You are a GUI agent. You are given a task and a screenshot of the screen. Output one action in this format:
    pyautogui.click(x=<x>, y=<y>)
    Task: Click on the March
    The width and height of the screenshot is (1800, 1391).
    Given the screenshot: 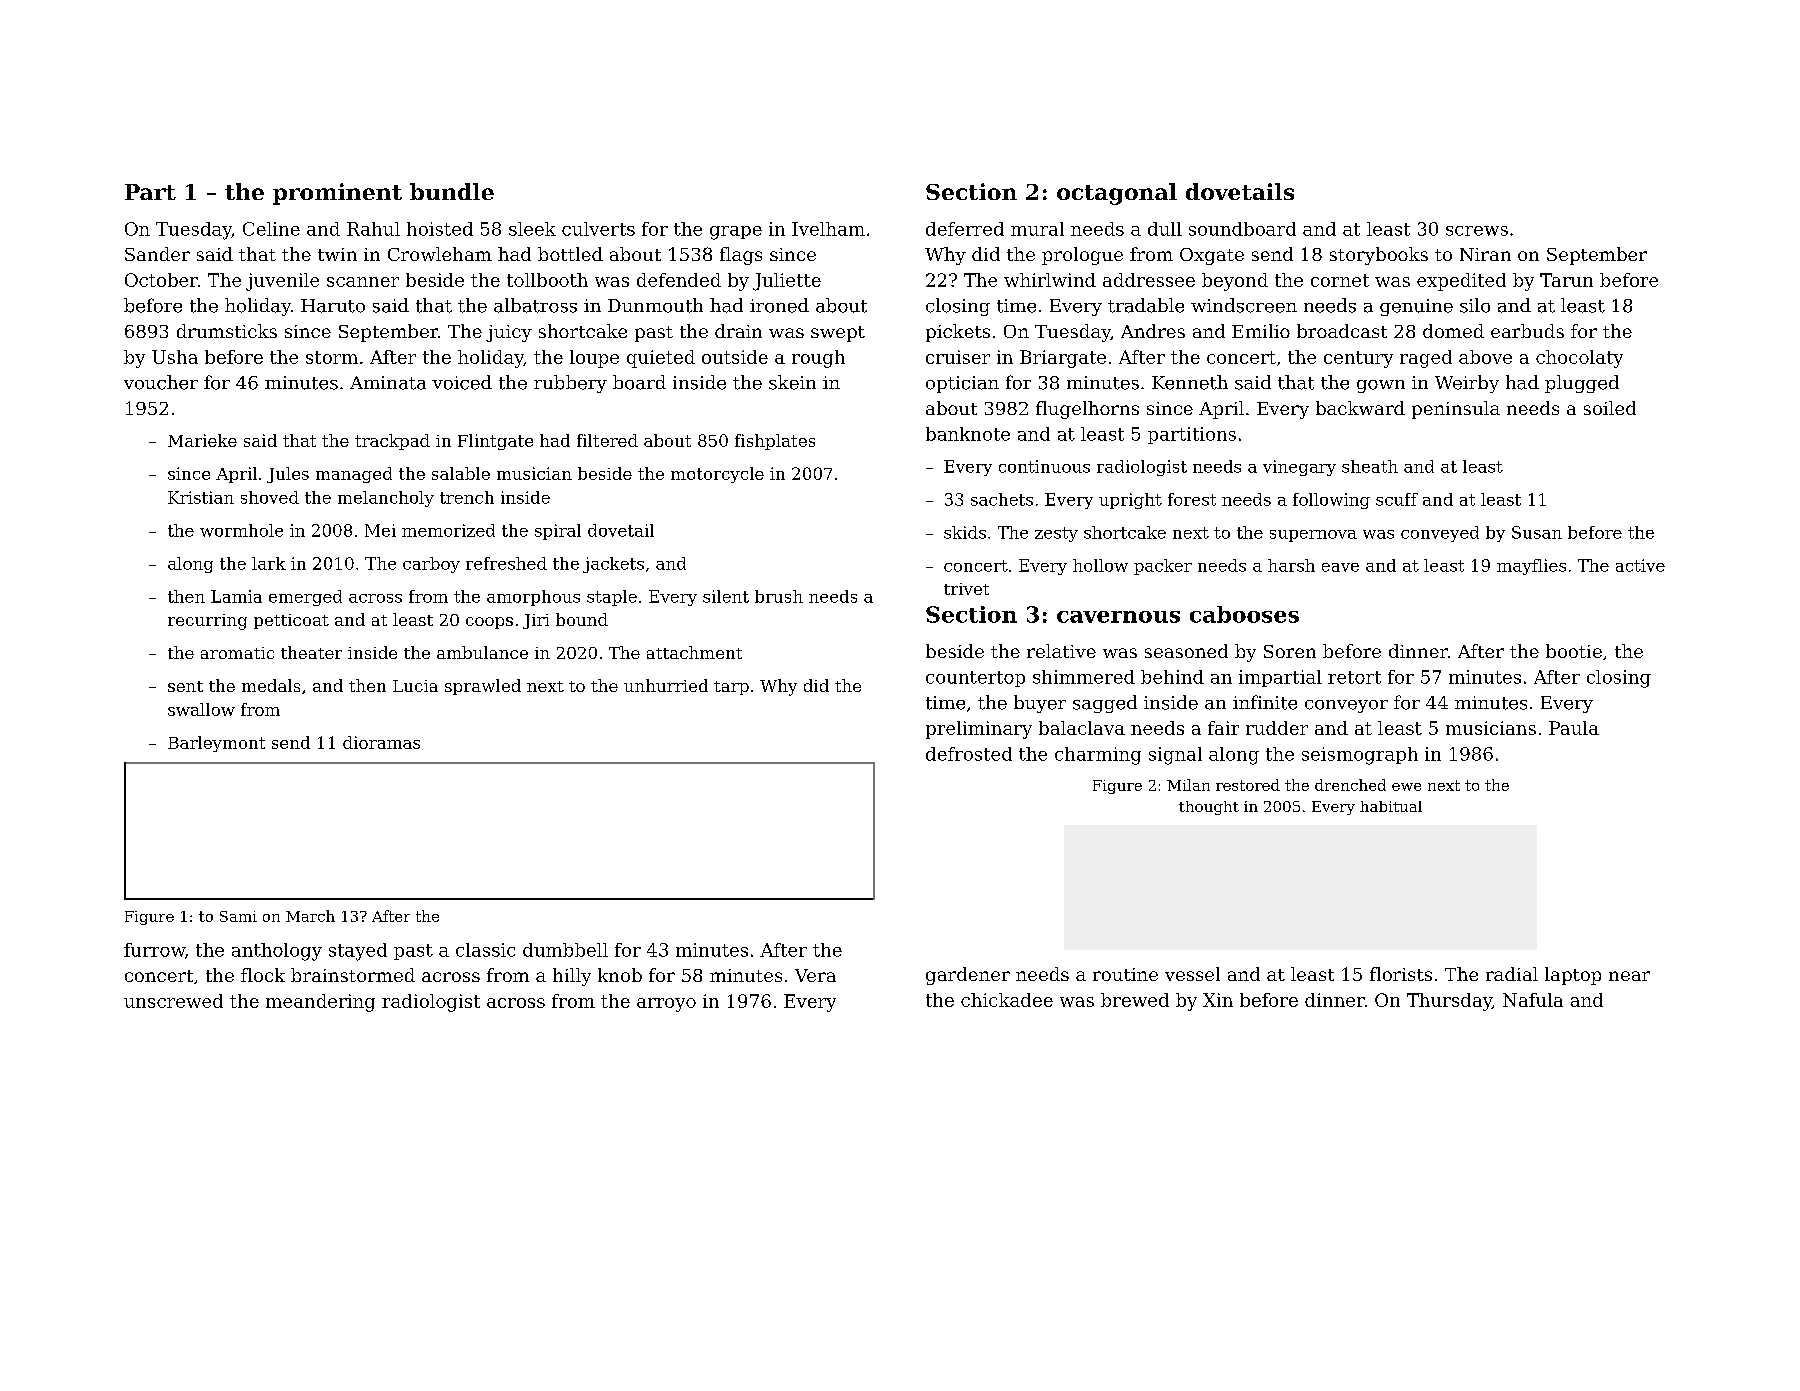 What is the action you would take?
    pyautogui.click(x=310, y=916)
